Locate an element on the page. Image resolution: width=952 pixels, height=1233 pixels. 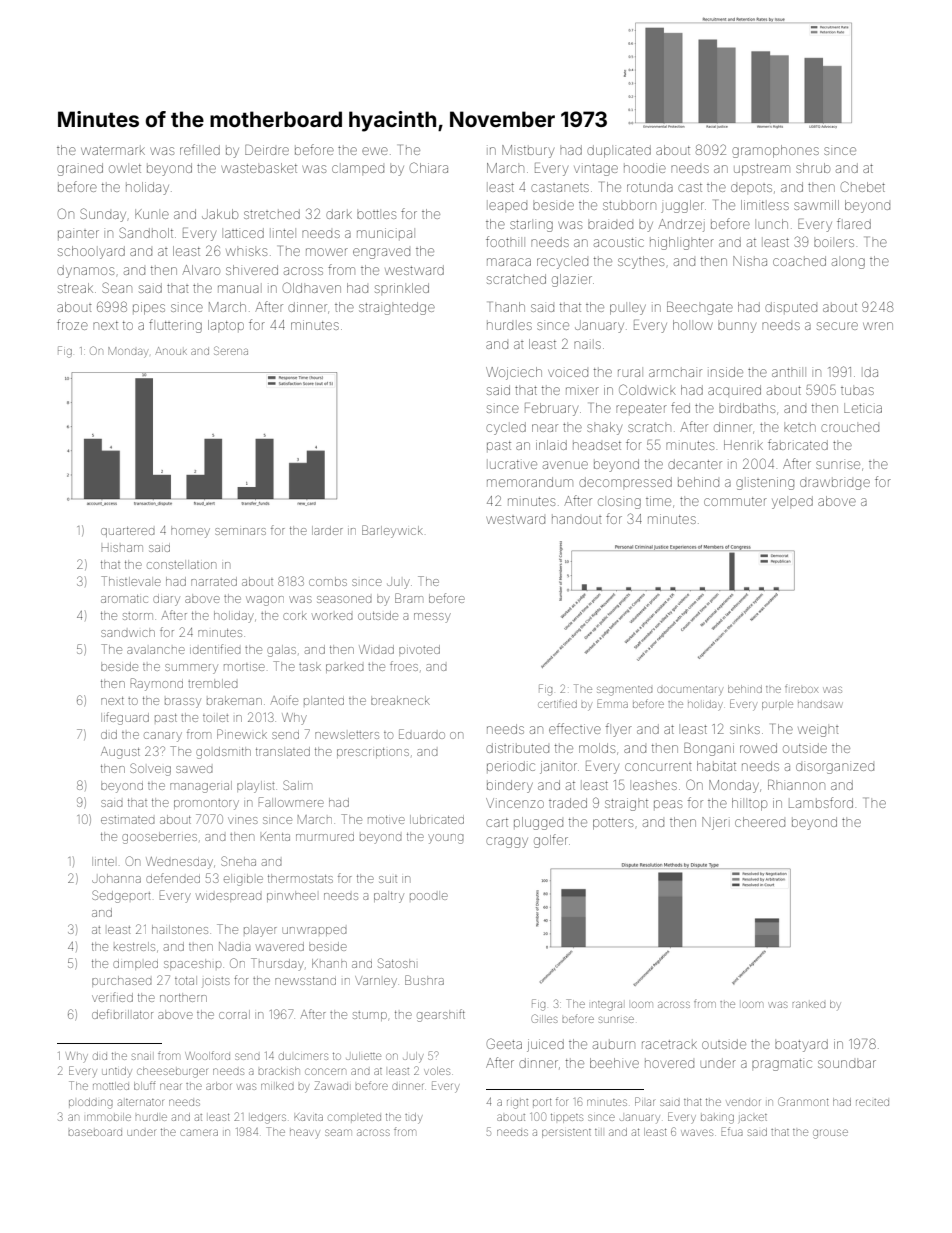
Deirdre is located at coordinates (267, 150).
